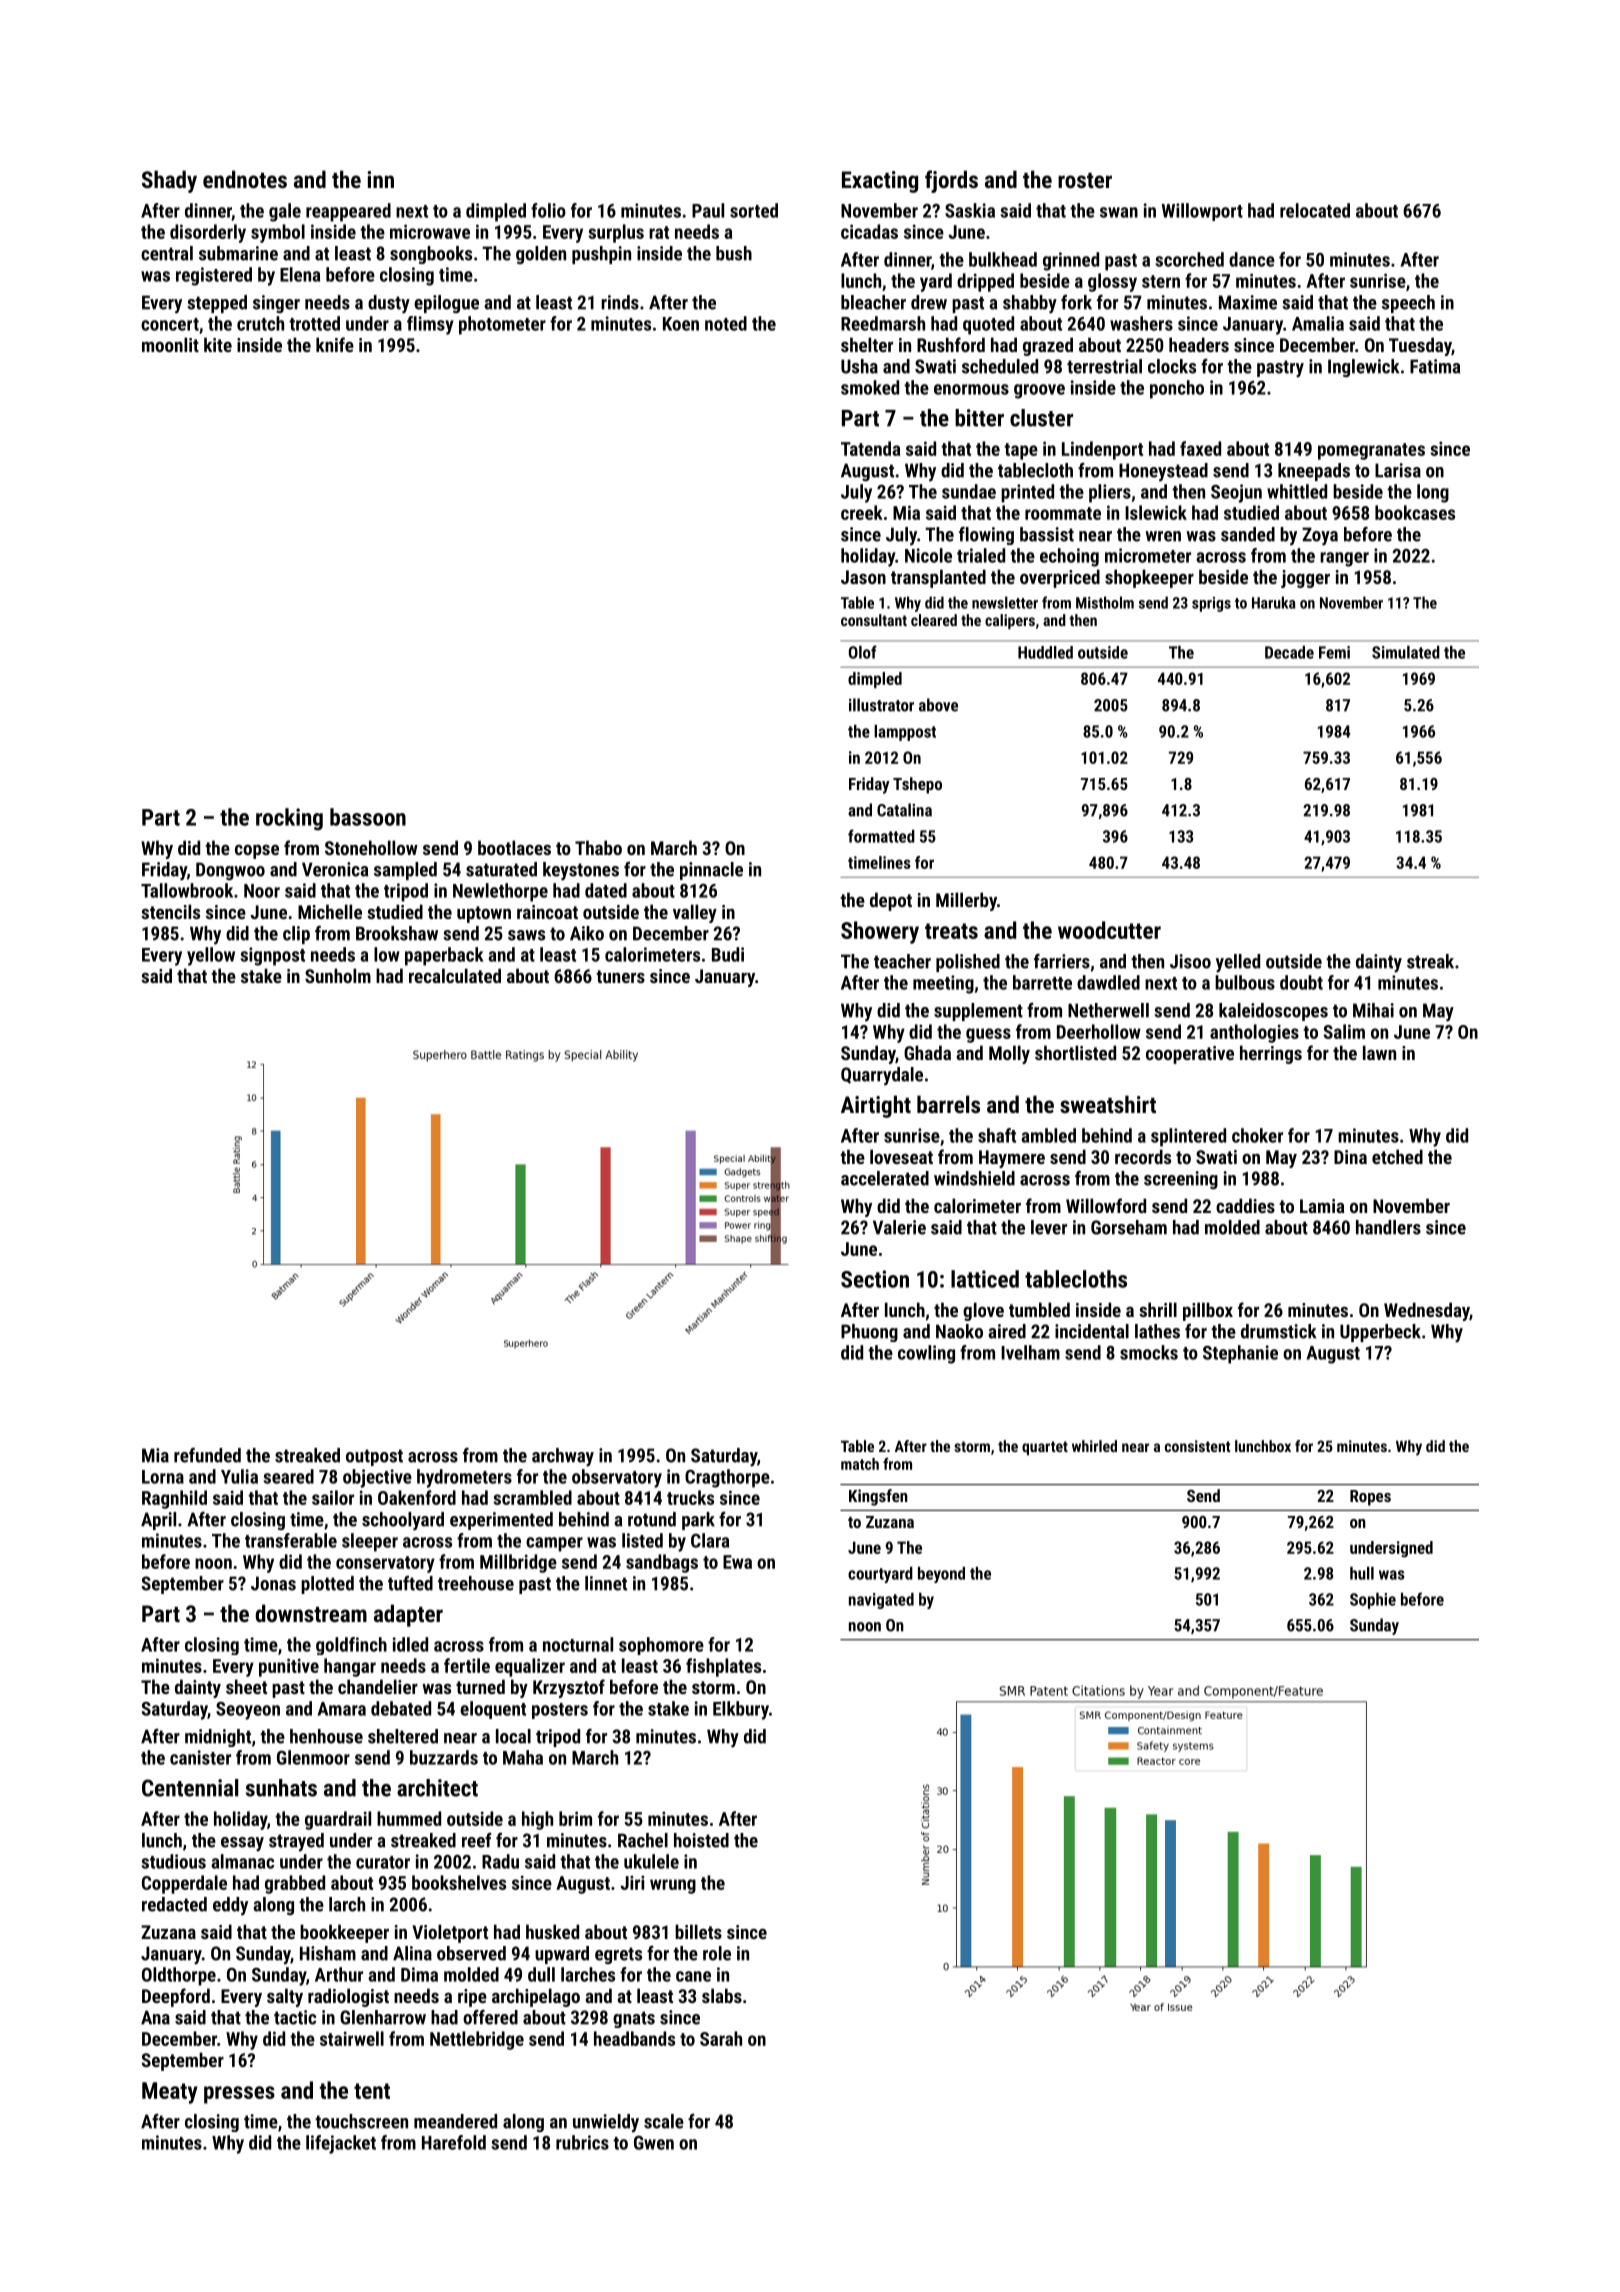 The height and width of the screenshot is (2292, 1620). Describe the element at coordinates (938, 578) in the screenshot. I see `transplanted` at that location.
